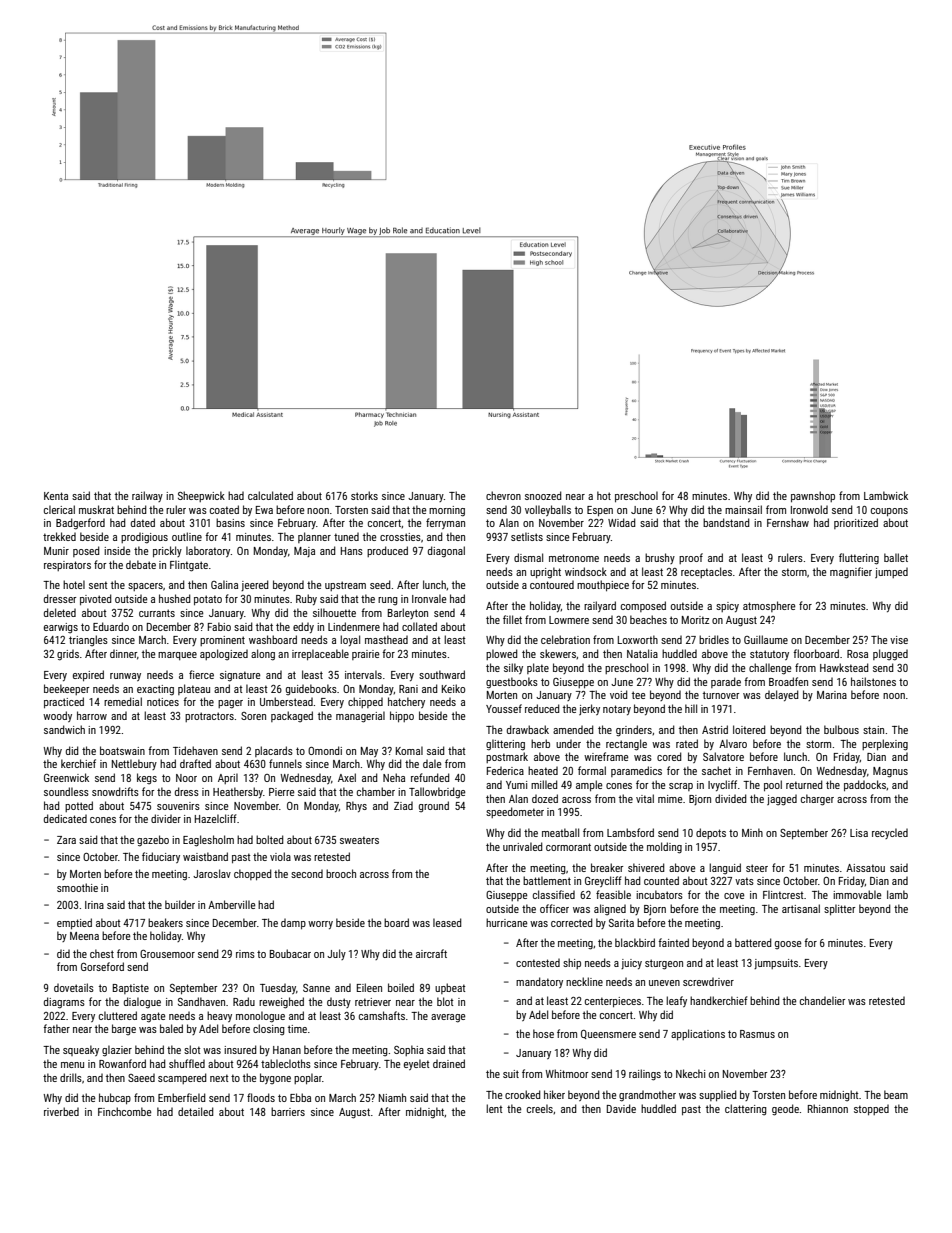 The image size is (952, 1233). I want to click on drained, so click(449, 1063).
